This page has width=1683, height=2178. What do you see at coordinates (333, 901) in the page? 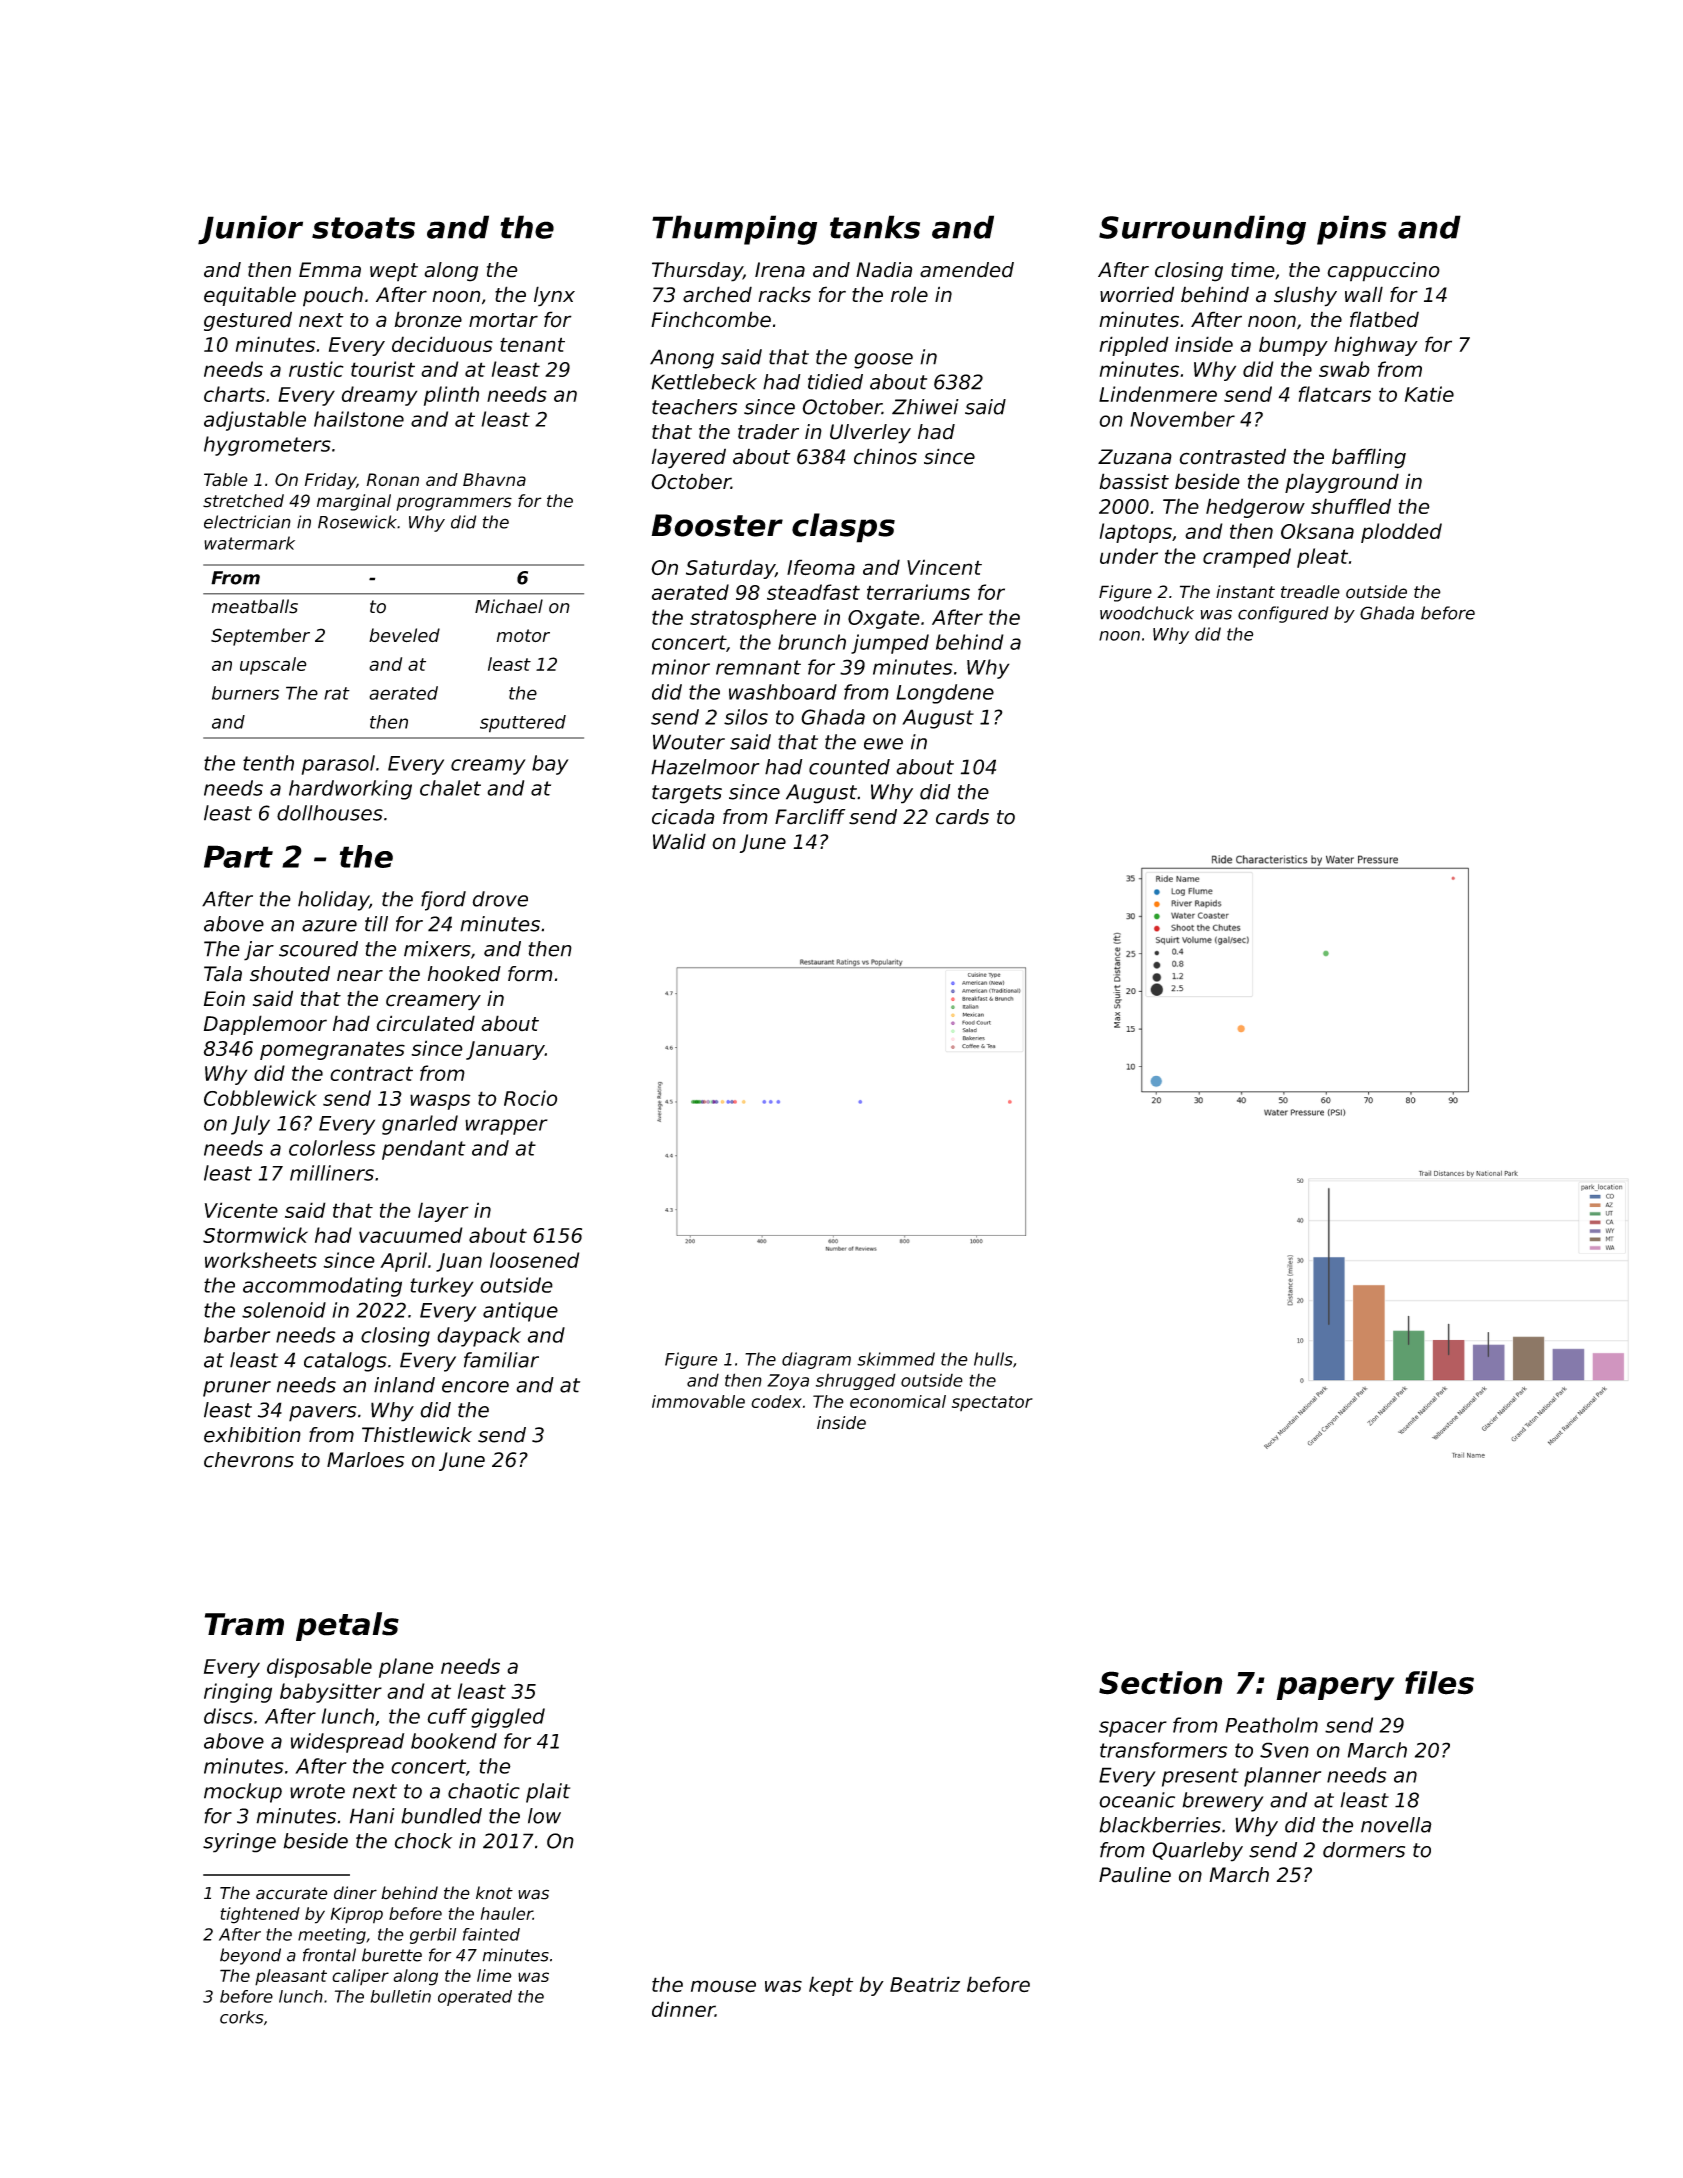
I see `holiday` at bounding box center [333, 901].
